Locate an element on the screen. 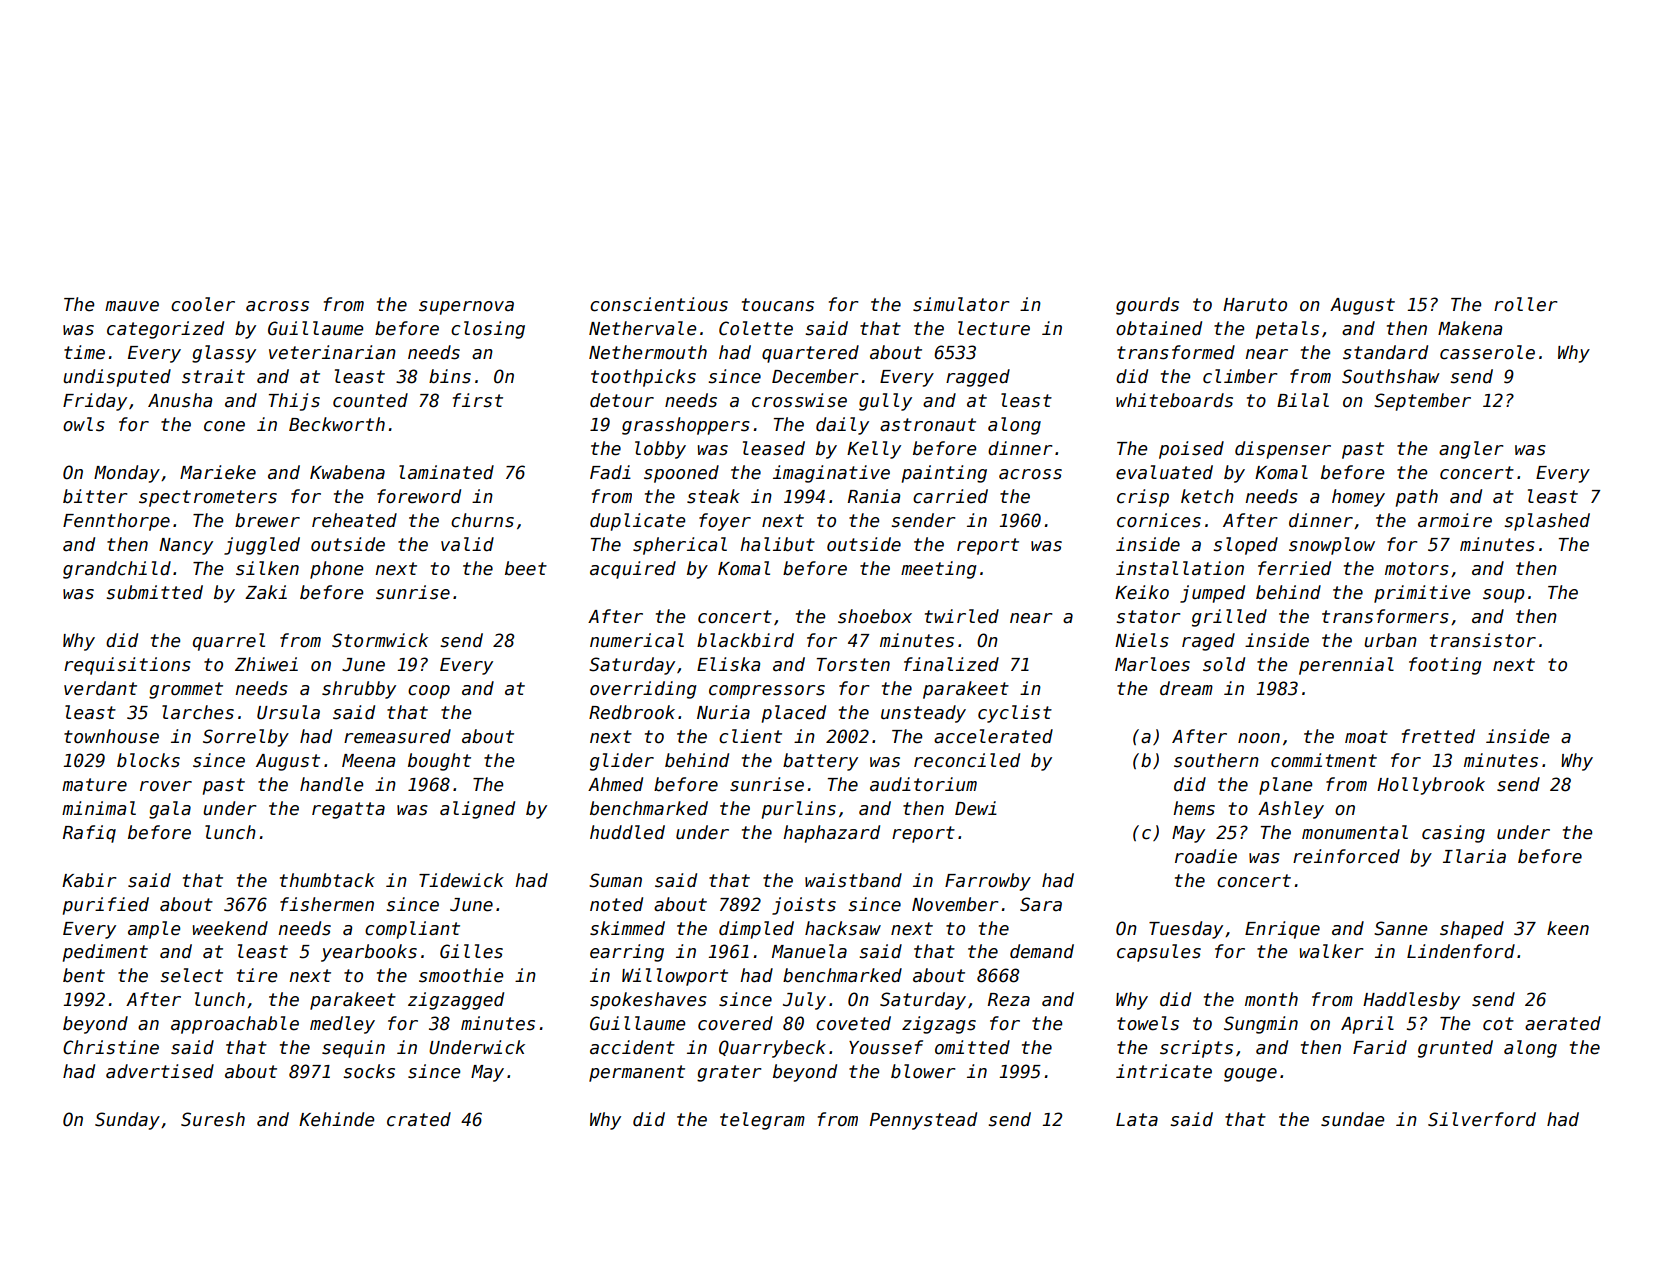  lecture is located at coordinates (994, 328).
